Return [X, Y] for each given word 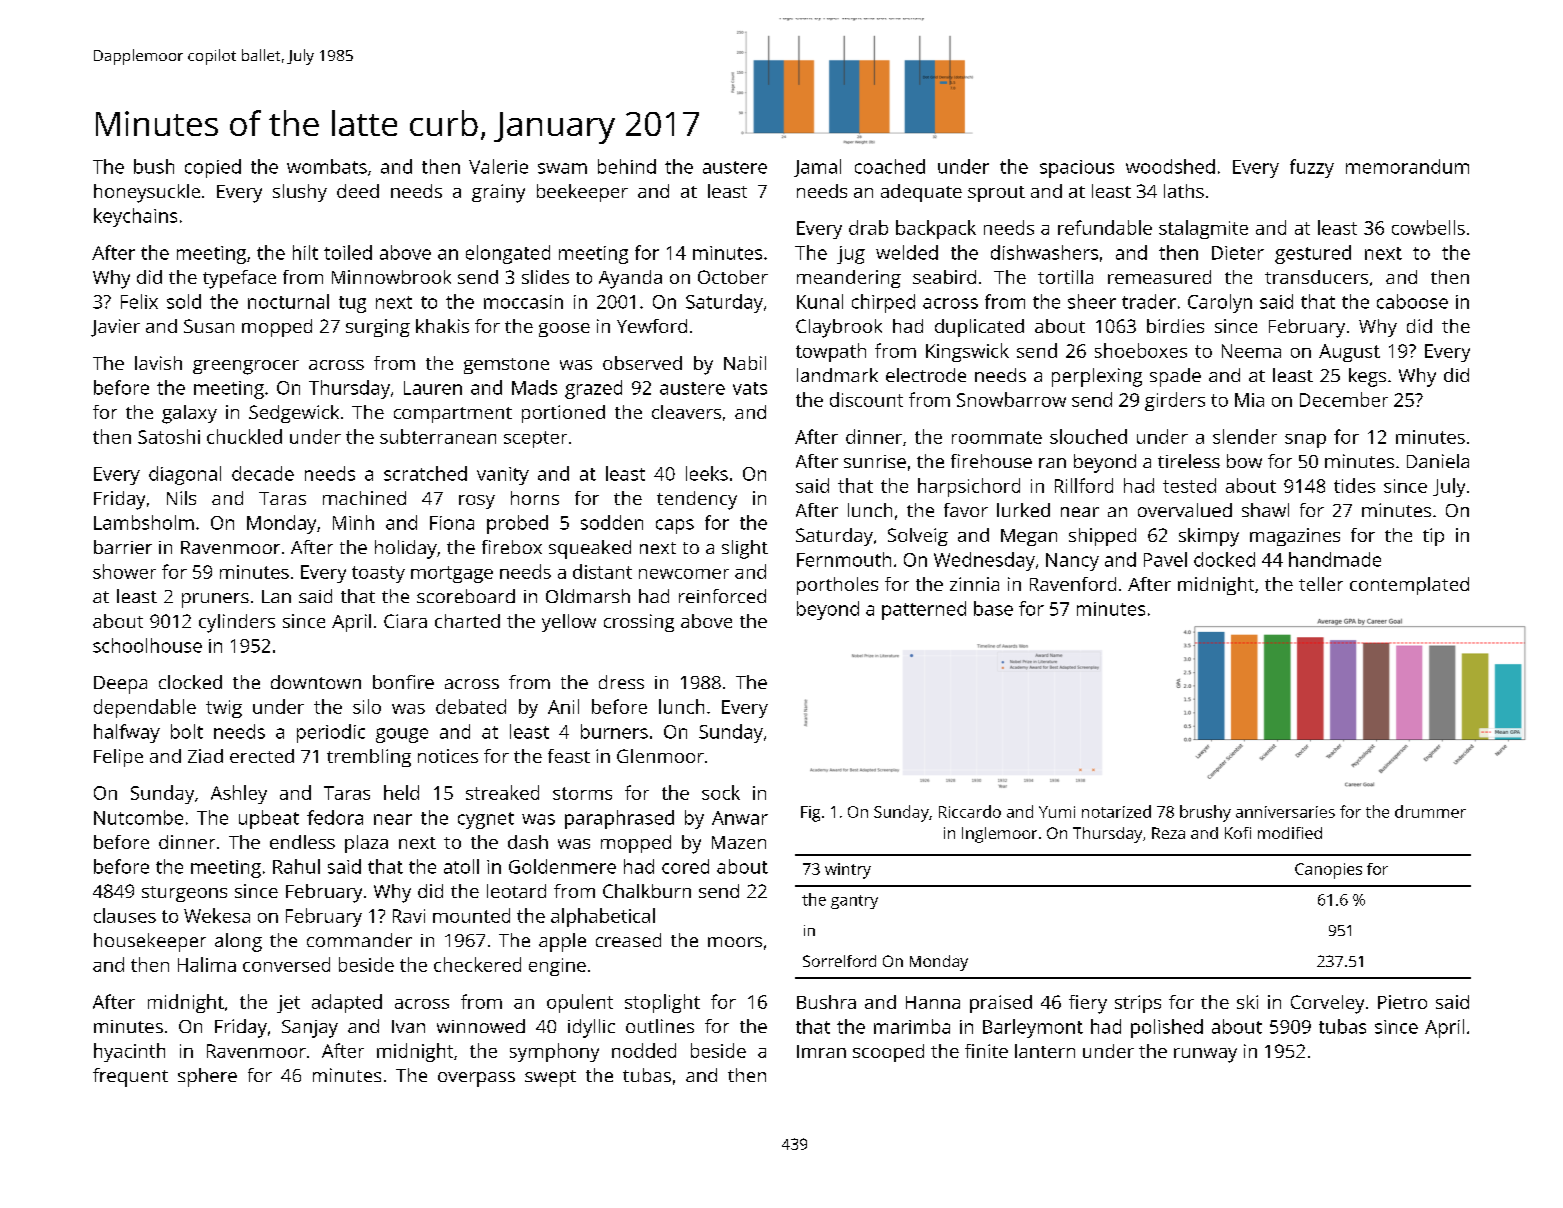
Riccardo [970, 811]
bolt [187, 731]
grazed [593, 389]
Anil [563, 706]
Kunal [820, 301]
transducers [1316, 277]
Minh [353, 522]
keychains [135, 217]
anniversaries [1285, 812]
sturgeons [184, 894]
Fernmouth [844, 559]
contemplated [1409, 586]
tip [1433, 537]
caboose [1412, 301]
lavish [158, 363]
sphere [207, 1077]
